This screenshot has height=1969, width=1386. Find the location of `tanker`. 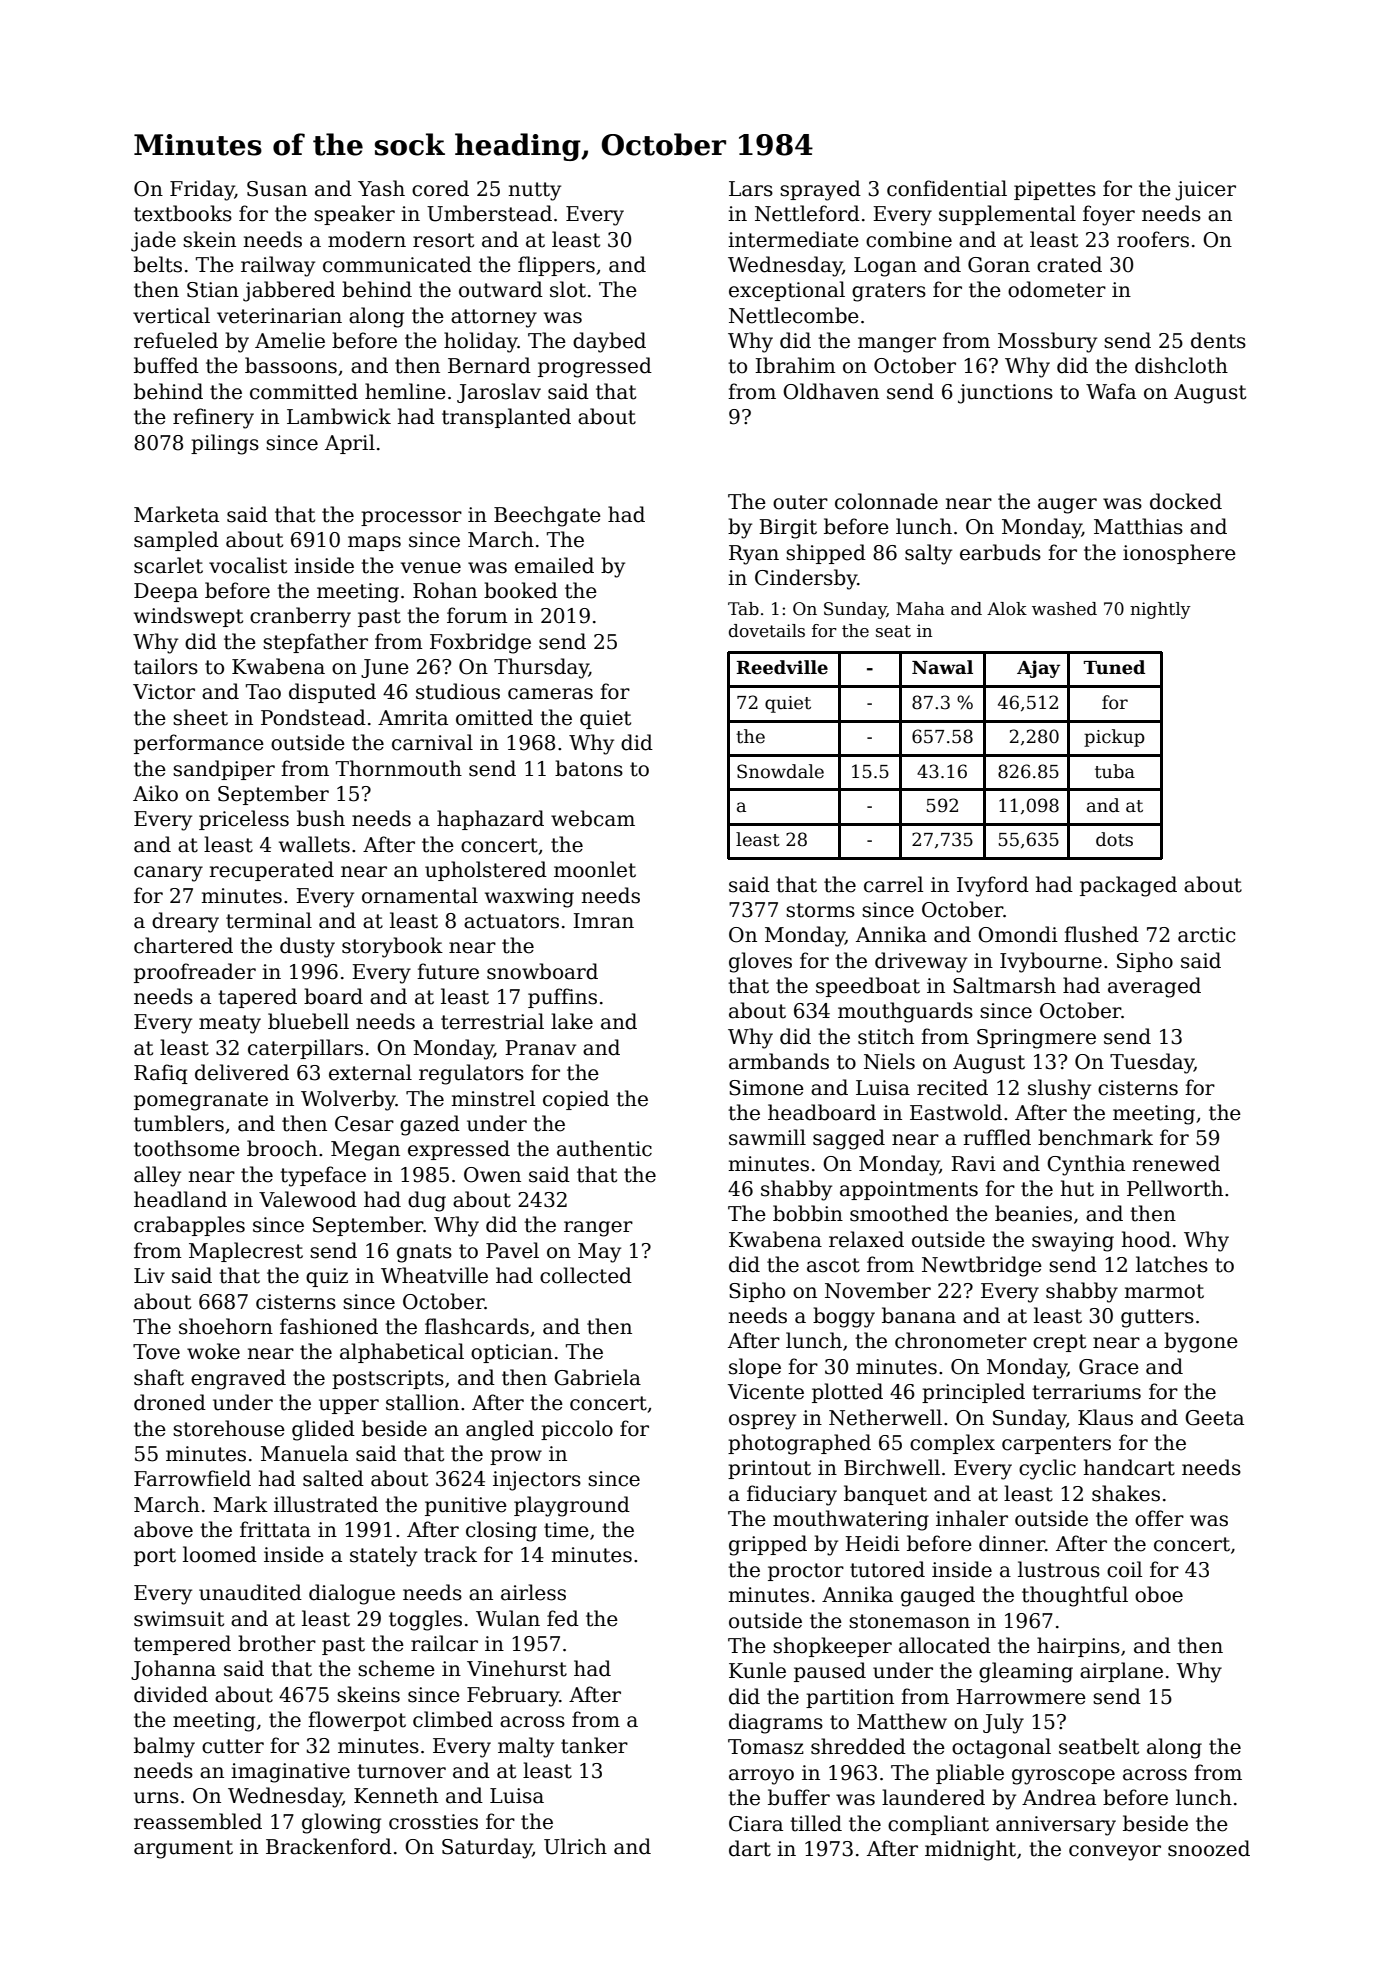

tanker is located at coordinates (594, 1745).
